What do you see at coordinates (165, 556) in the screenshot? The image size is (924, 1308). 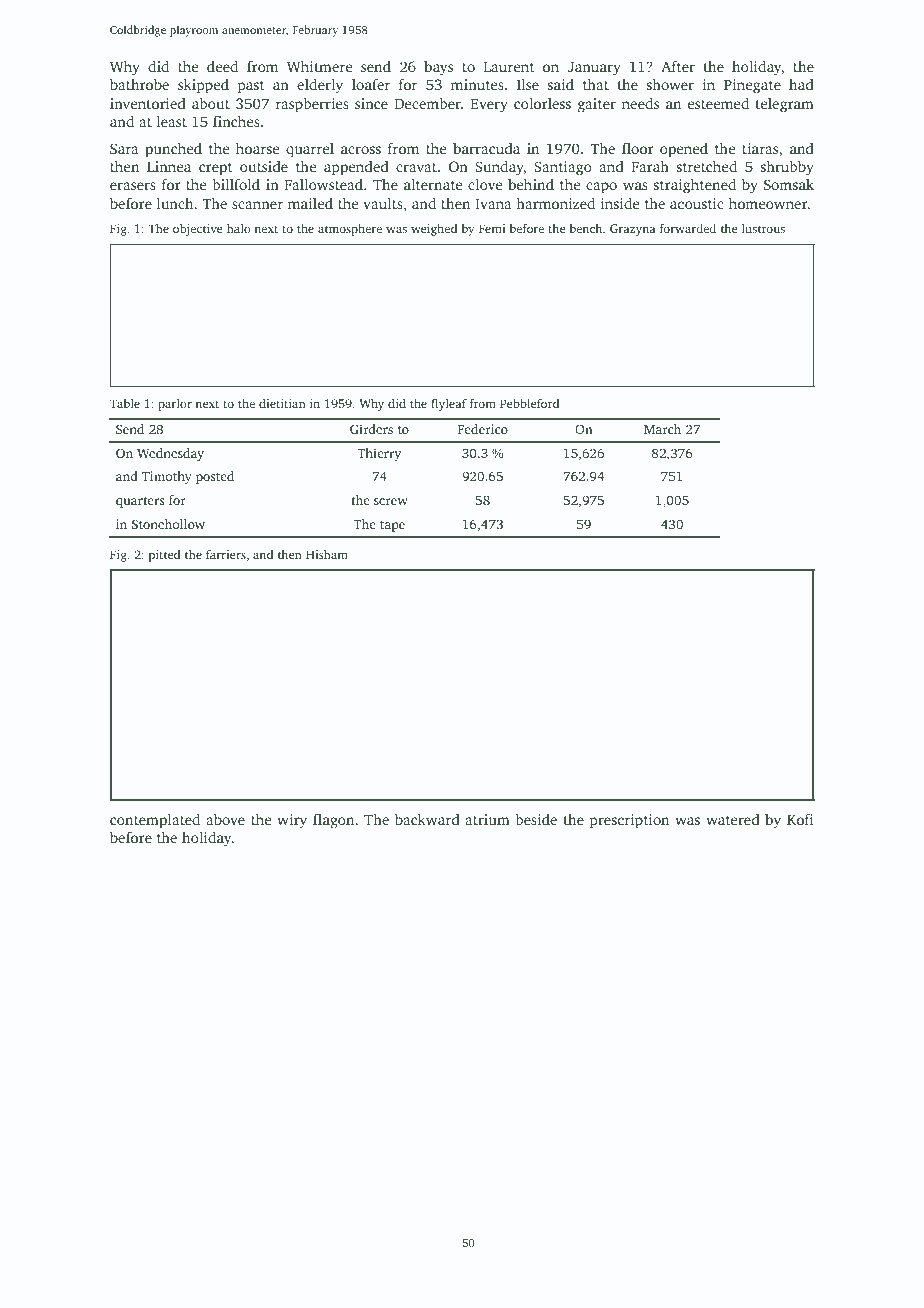 I see `pitted` at bounding box center [165, 556].
